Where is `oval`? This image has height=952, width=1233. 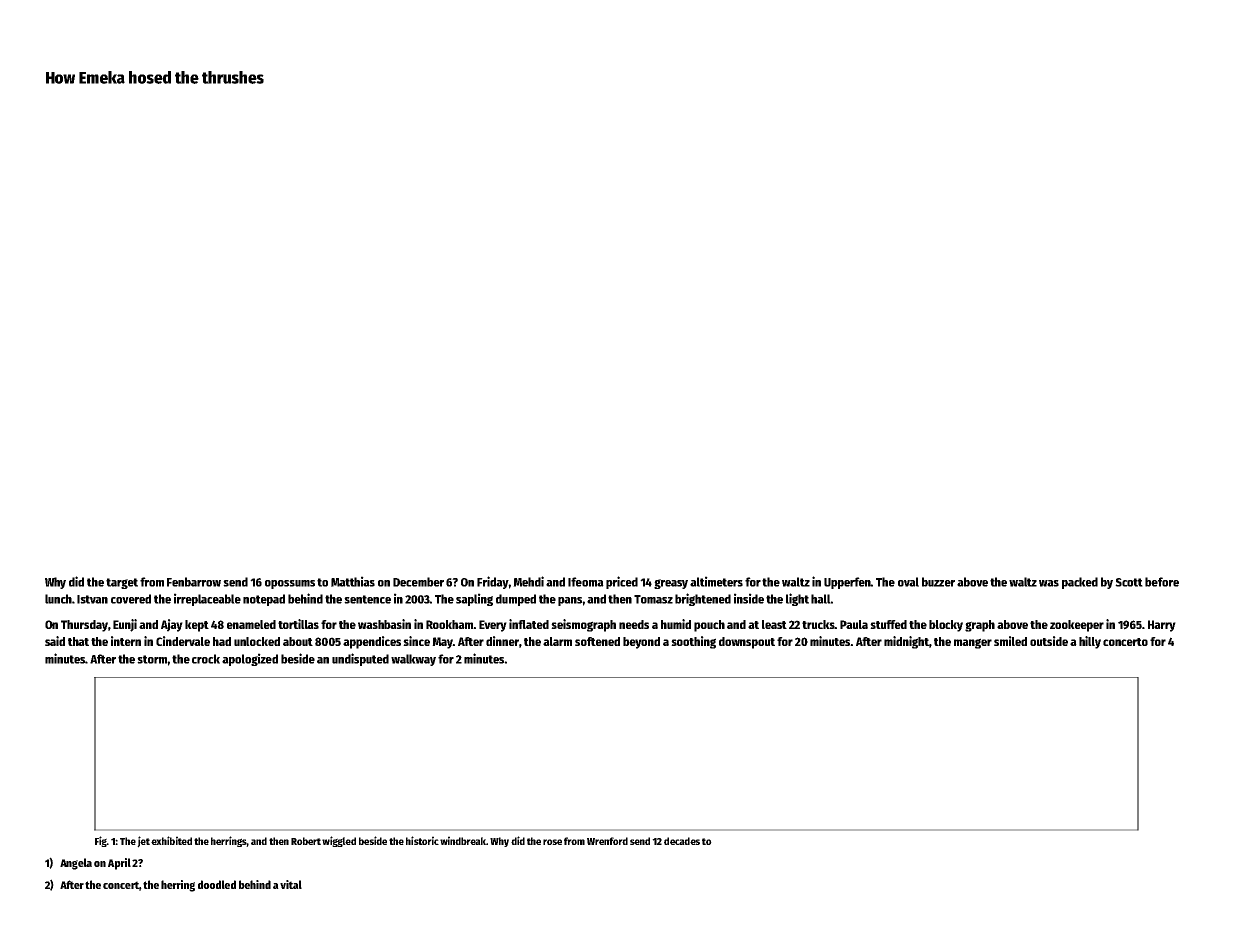
oval is located at coordinates (908, 582).
